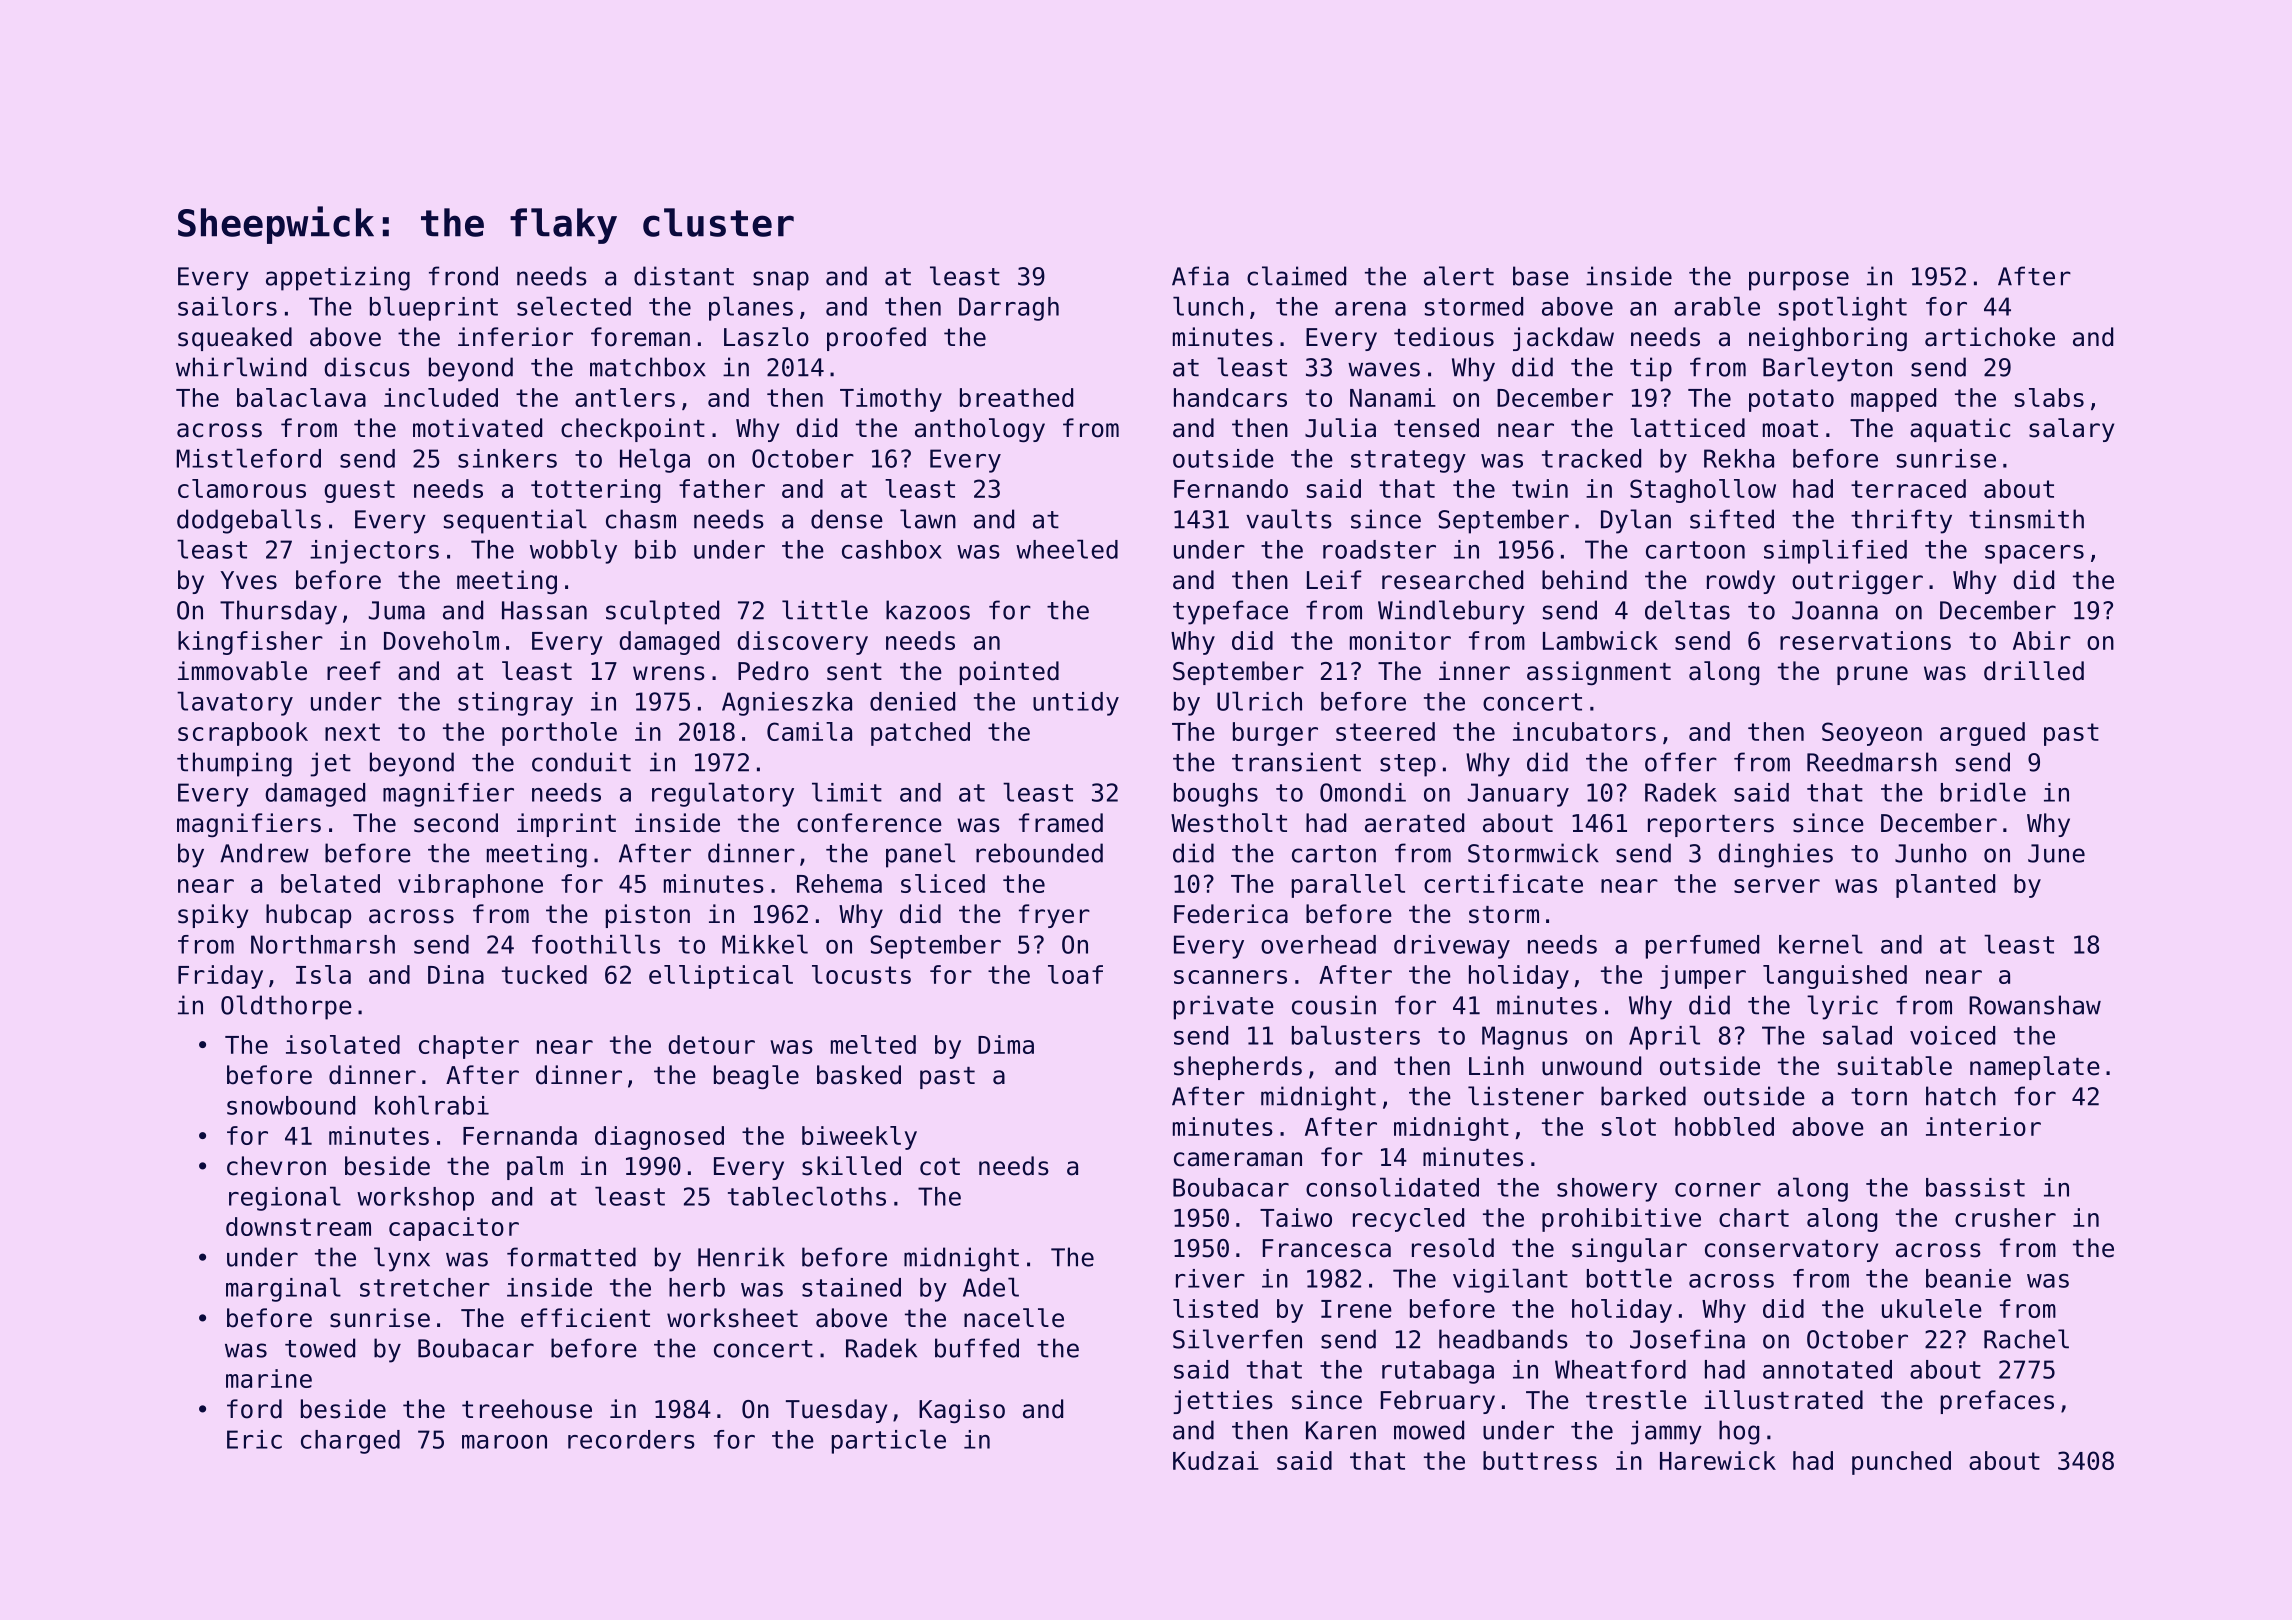 The width and height of the image is (2292, 1620). I want to click on interior, so click(1983, 1126).
